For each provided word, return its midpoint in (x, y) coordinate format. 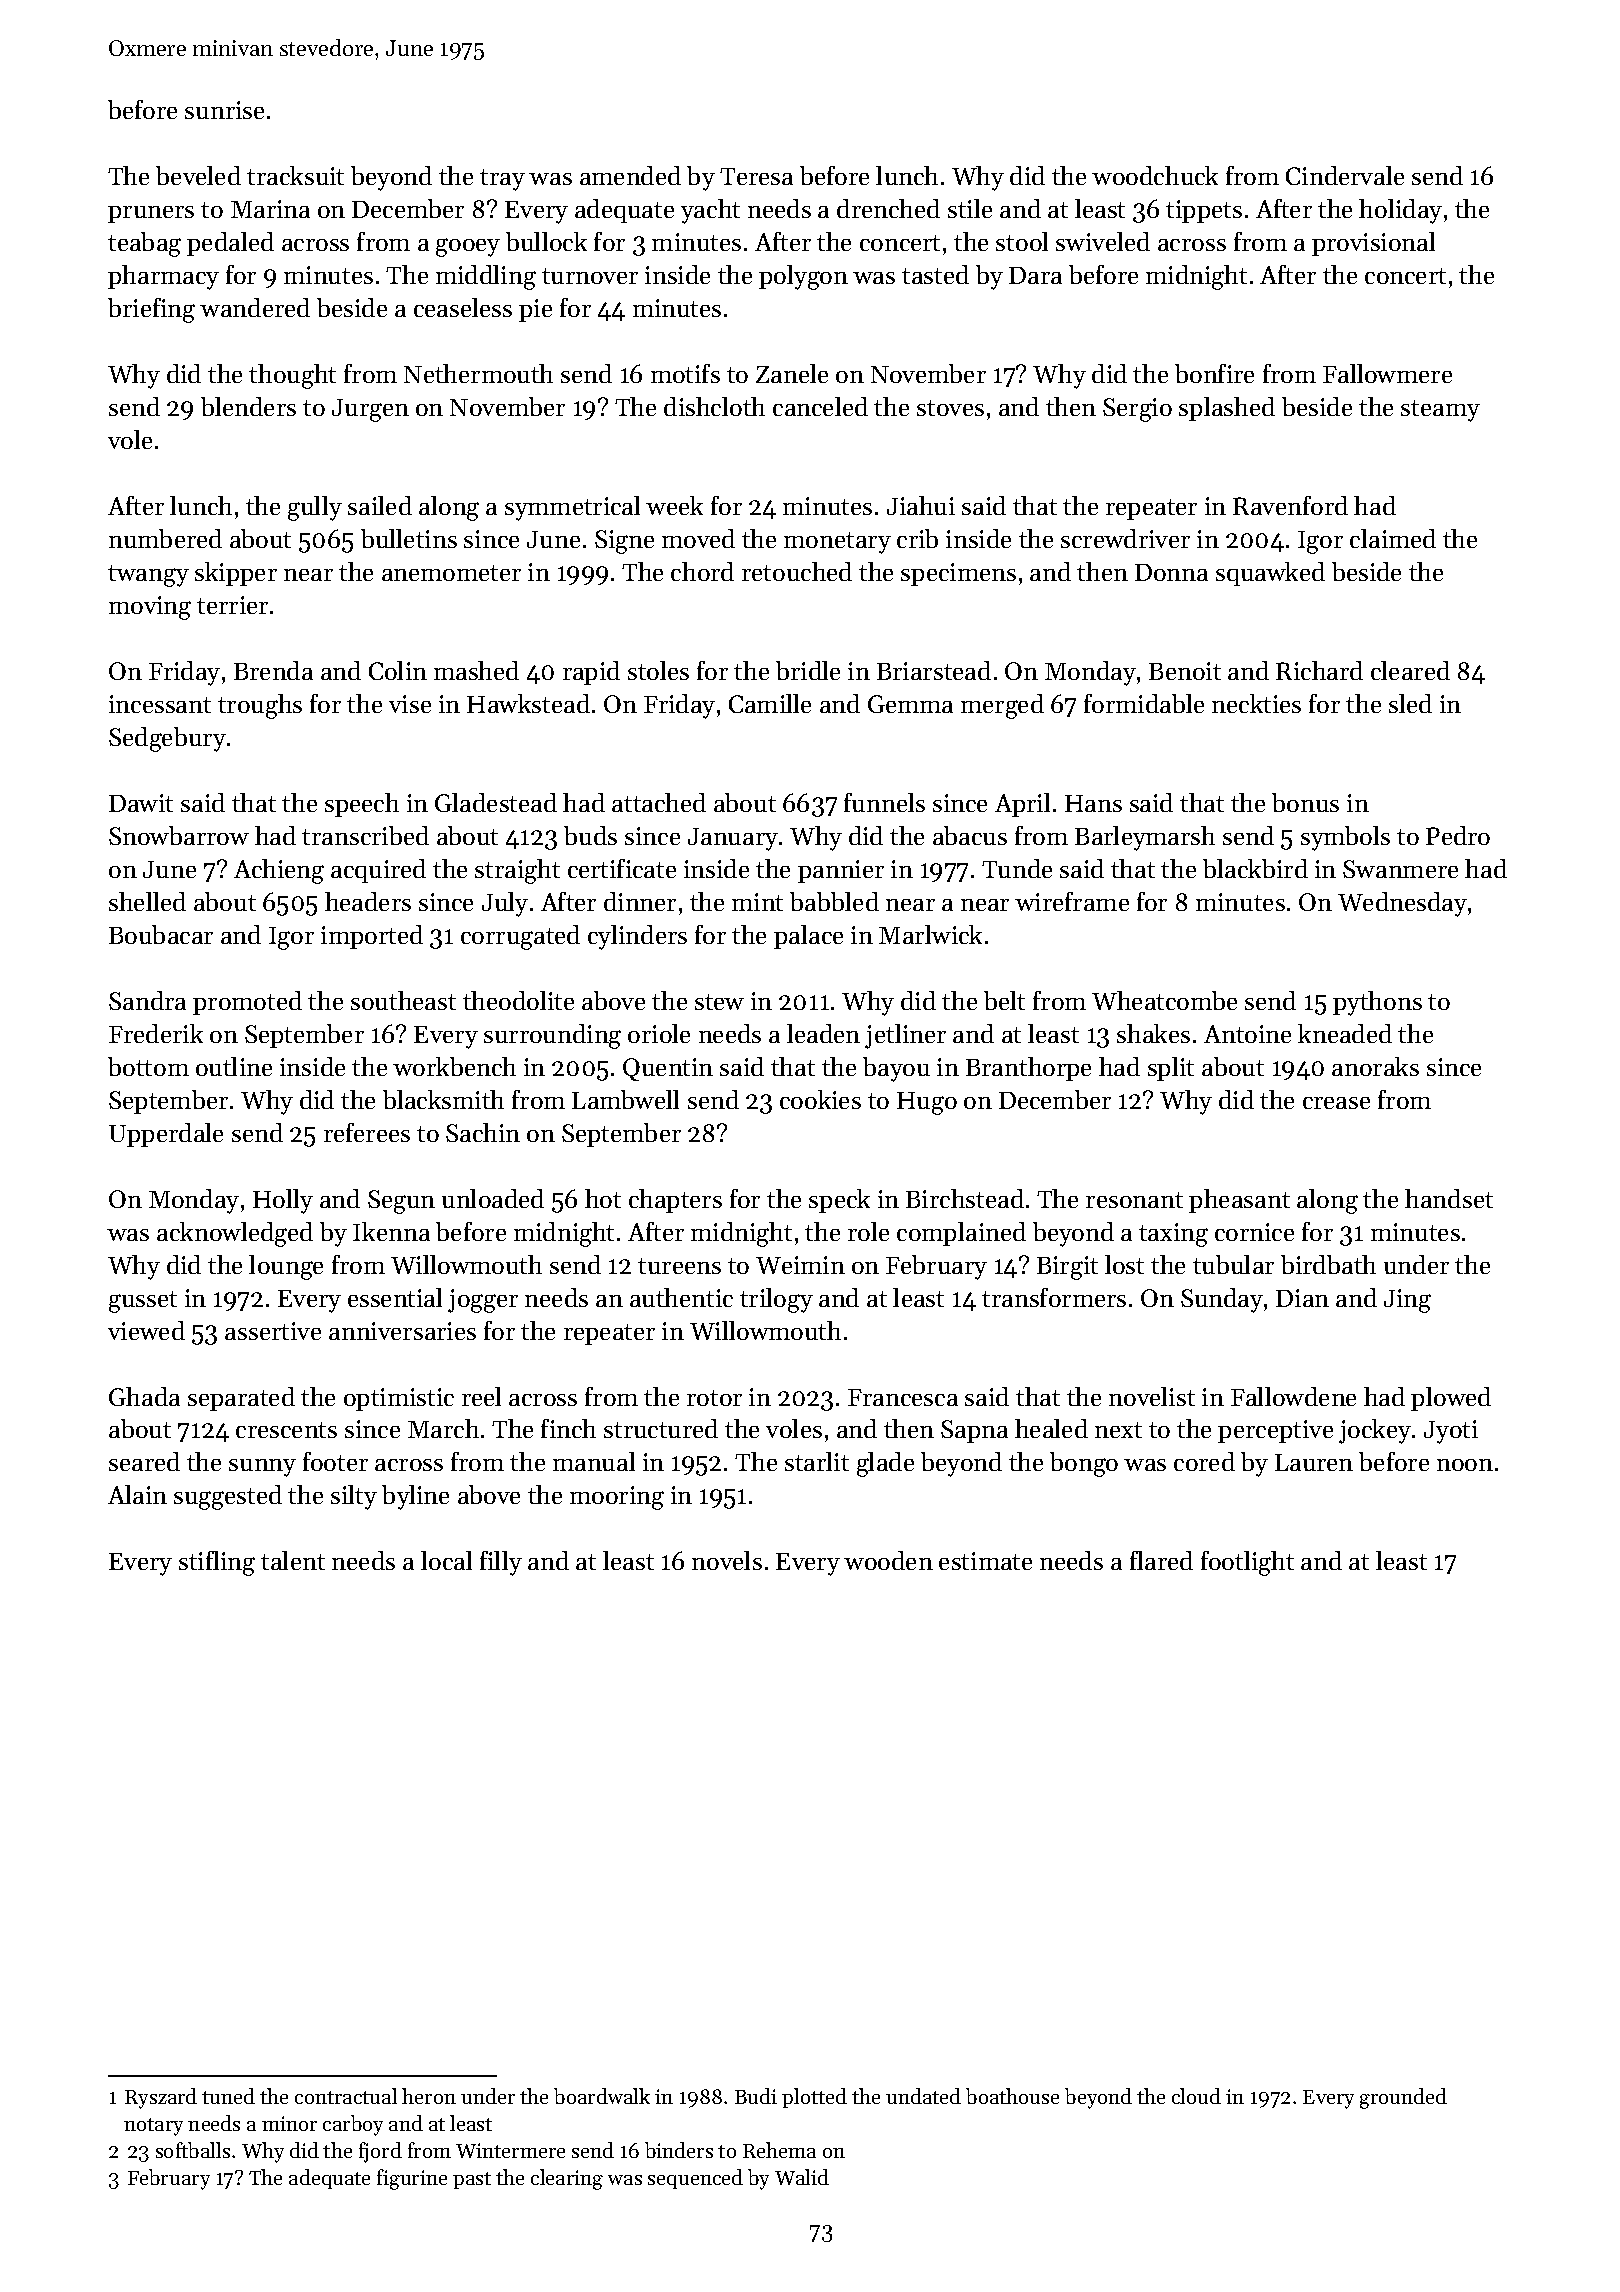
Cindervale (1345, 175)
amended (630, 175)
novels (727, 1560)
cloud (1196, 2096)
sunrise (224, 110)
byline (415, 1497)
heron (429, 2096)
